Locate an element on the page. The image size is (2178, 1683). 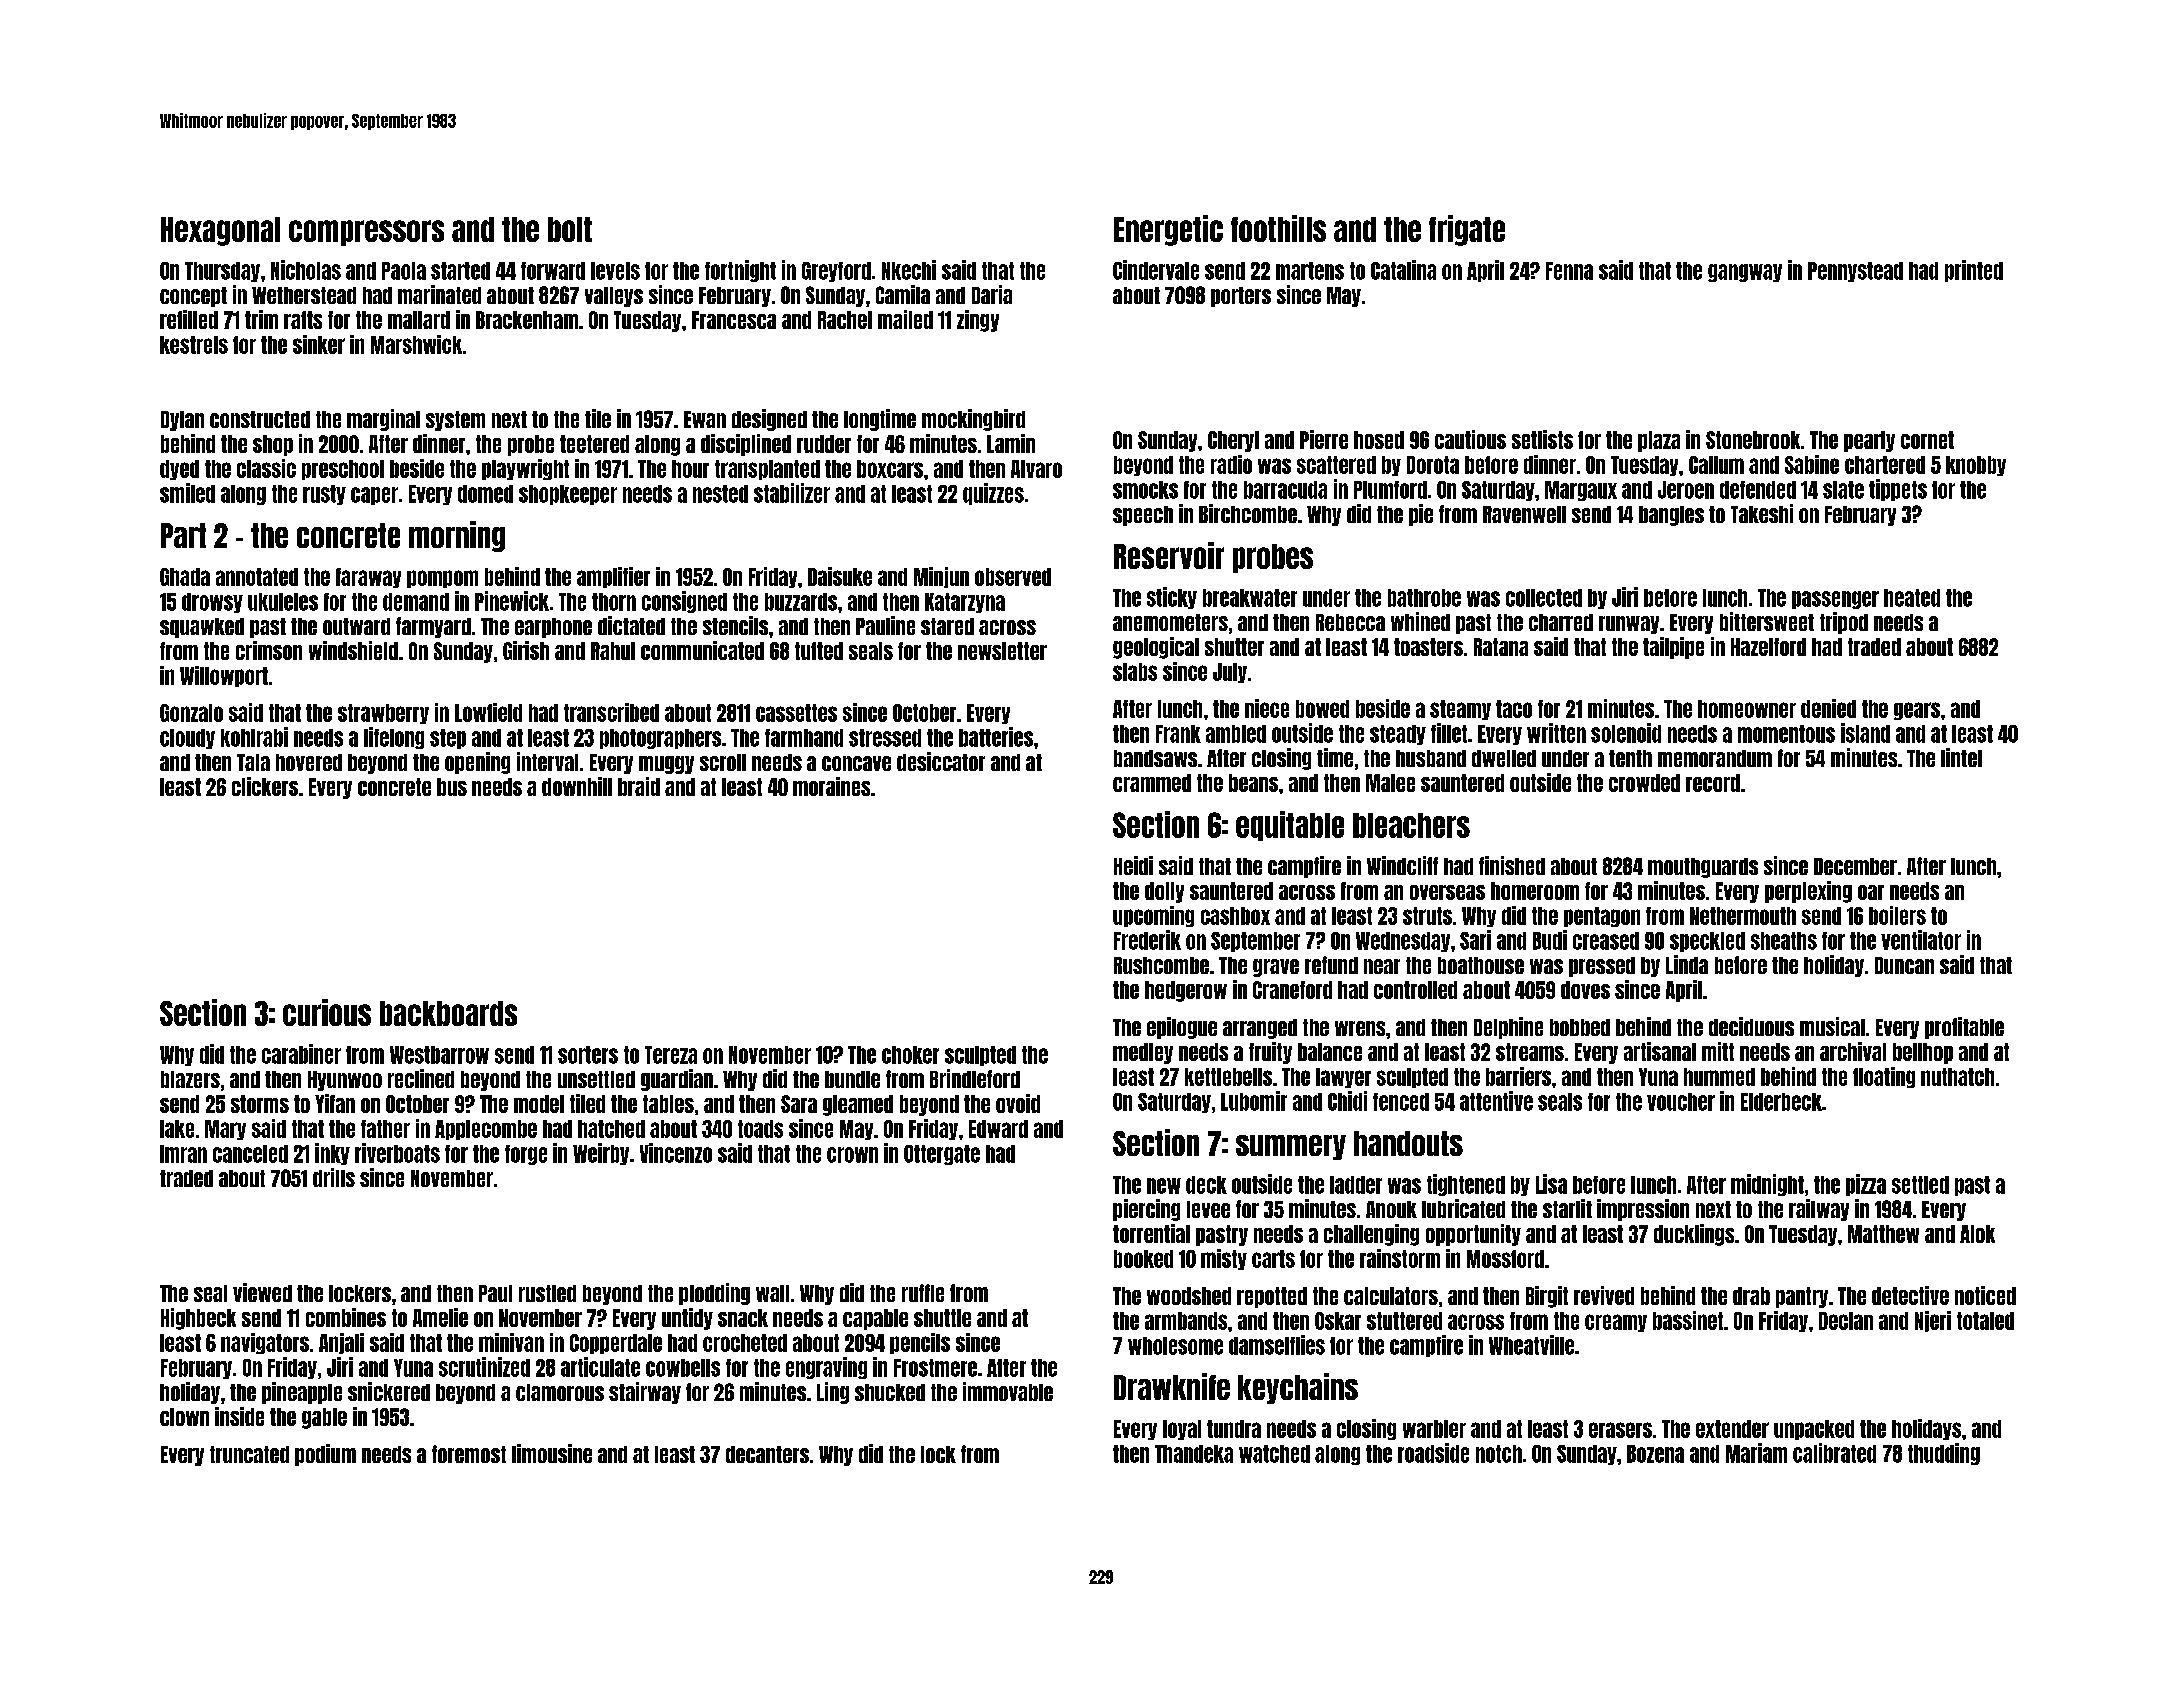
Rahul is located at coordinates (613, 651).
